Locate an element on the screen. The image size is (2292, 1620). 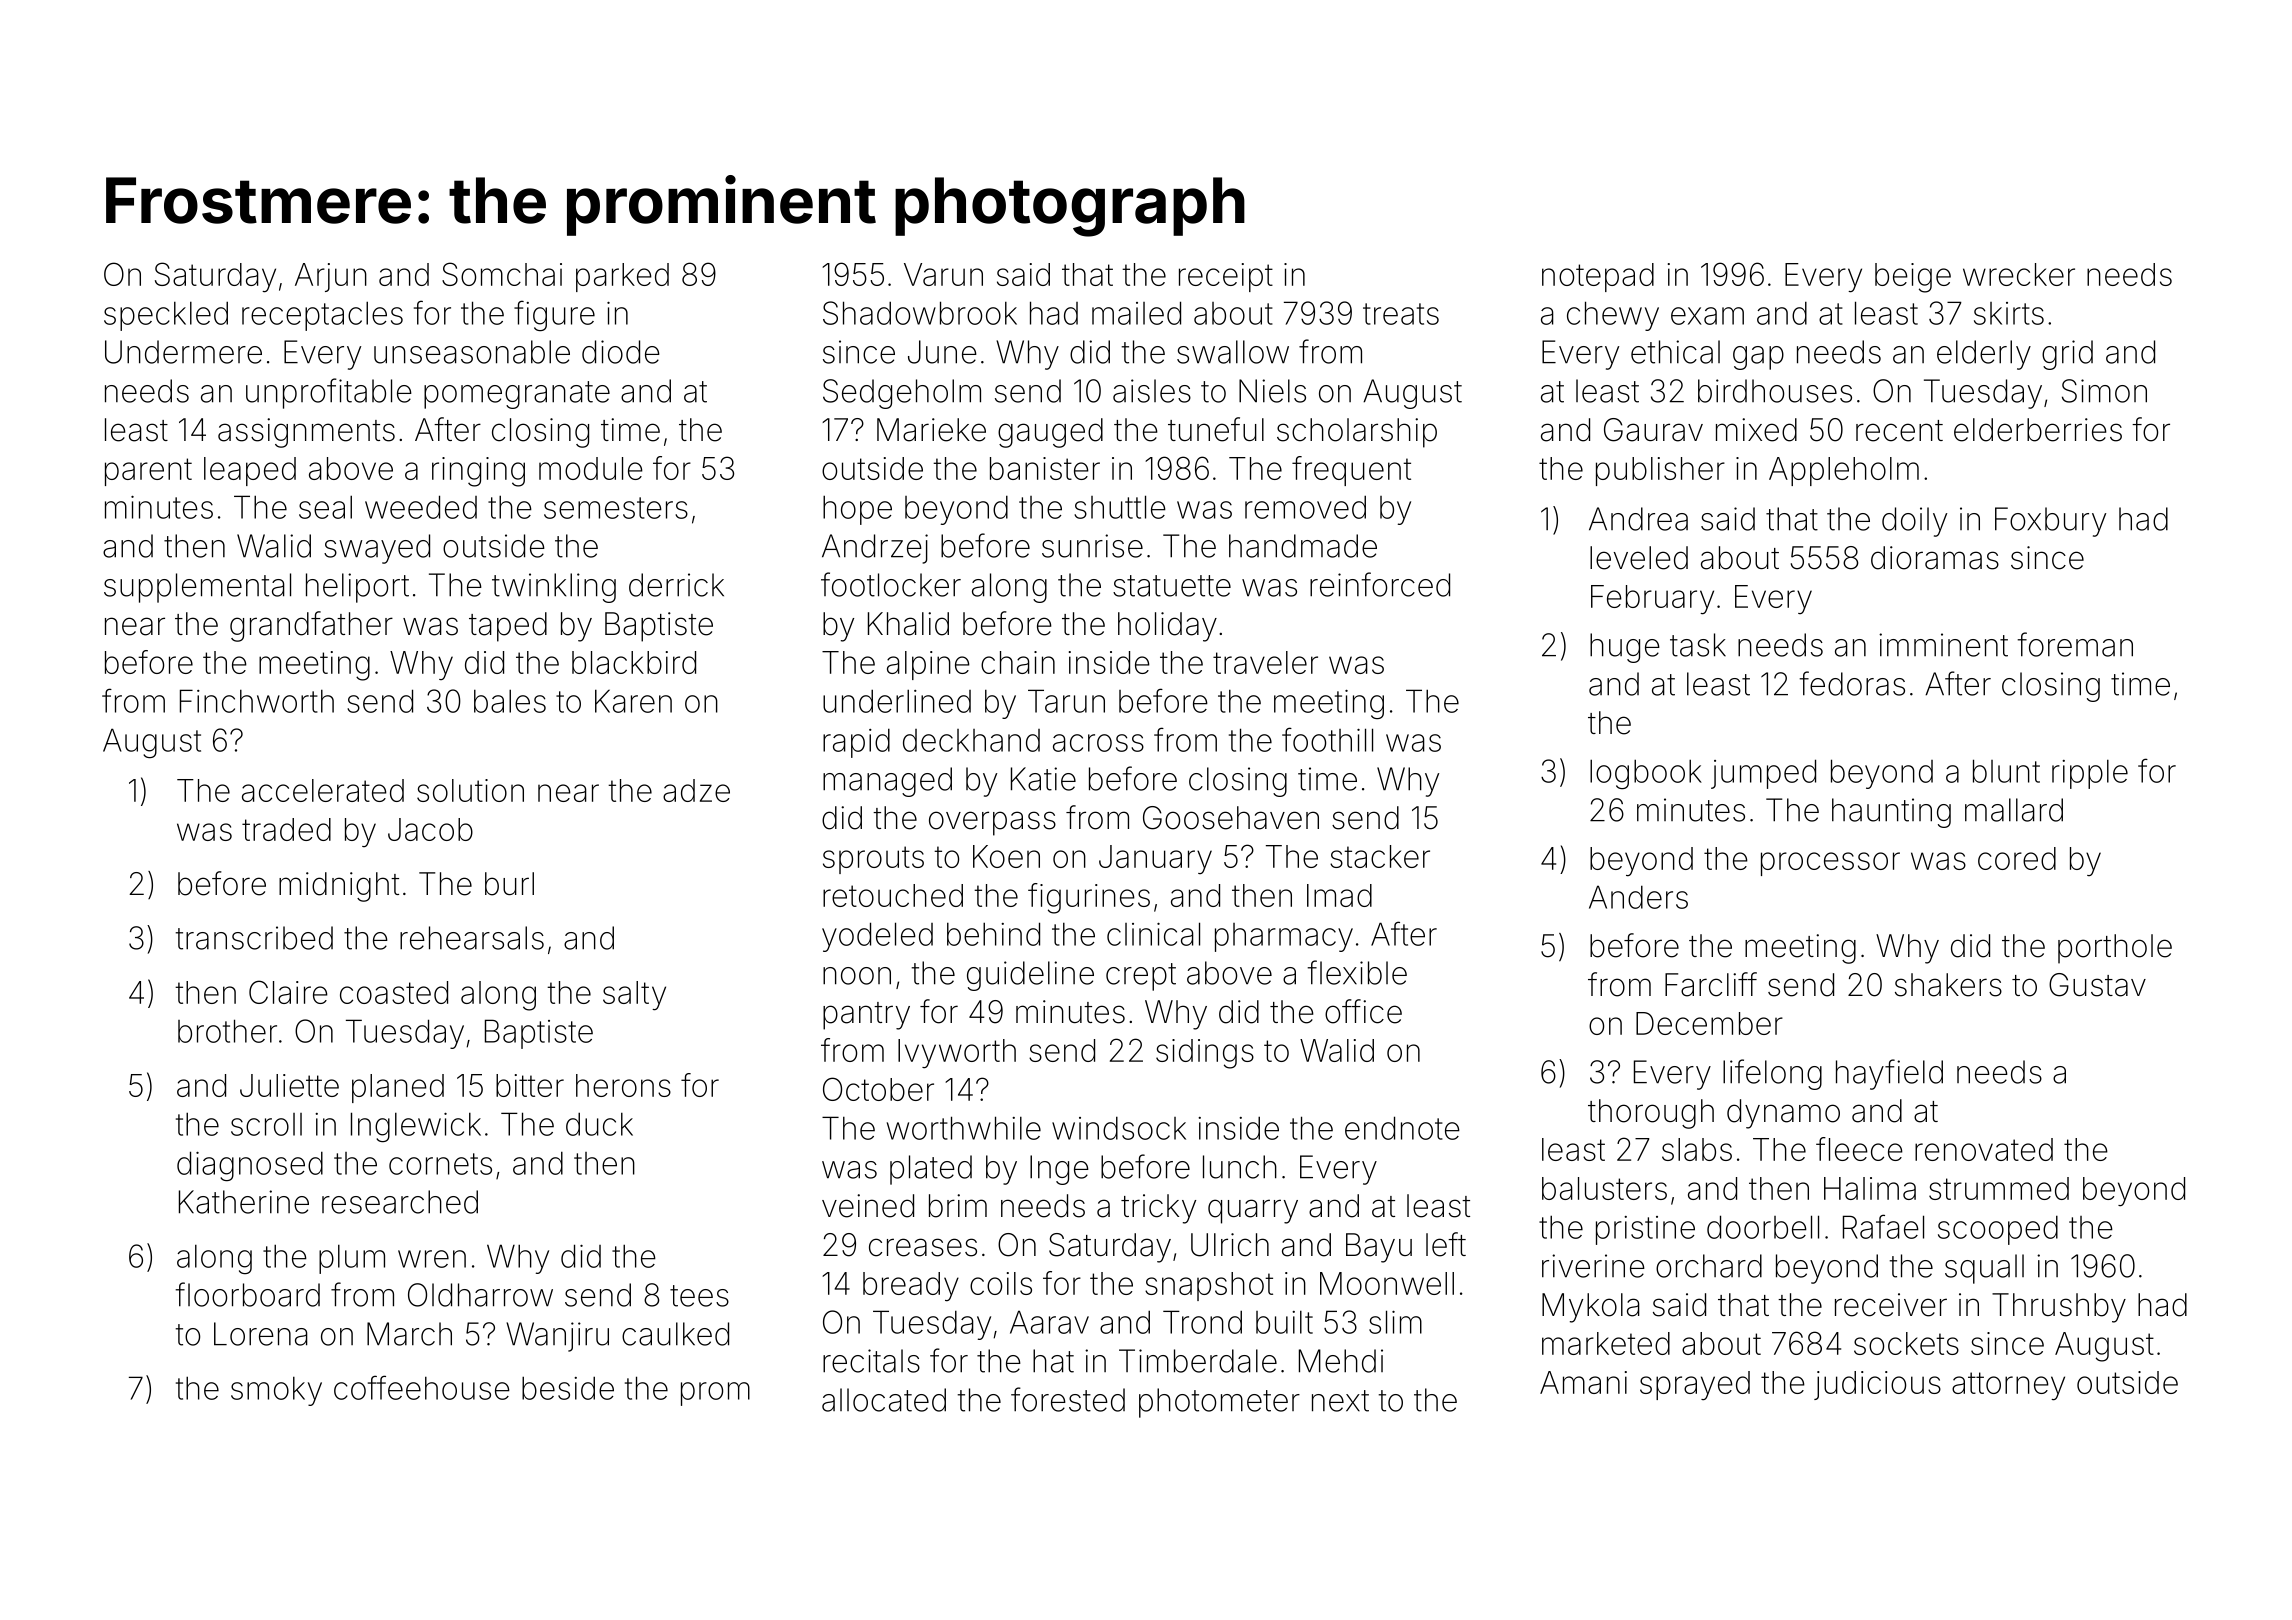
Arjun is located at coordinates (331, 277).
